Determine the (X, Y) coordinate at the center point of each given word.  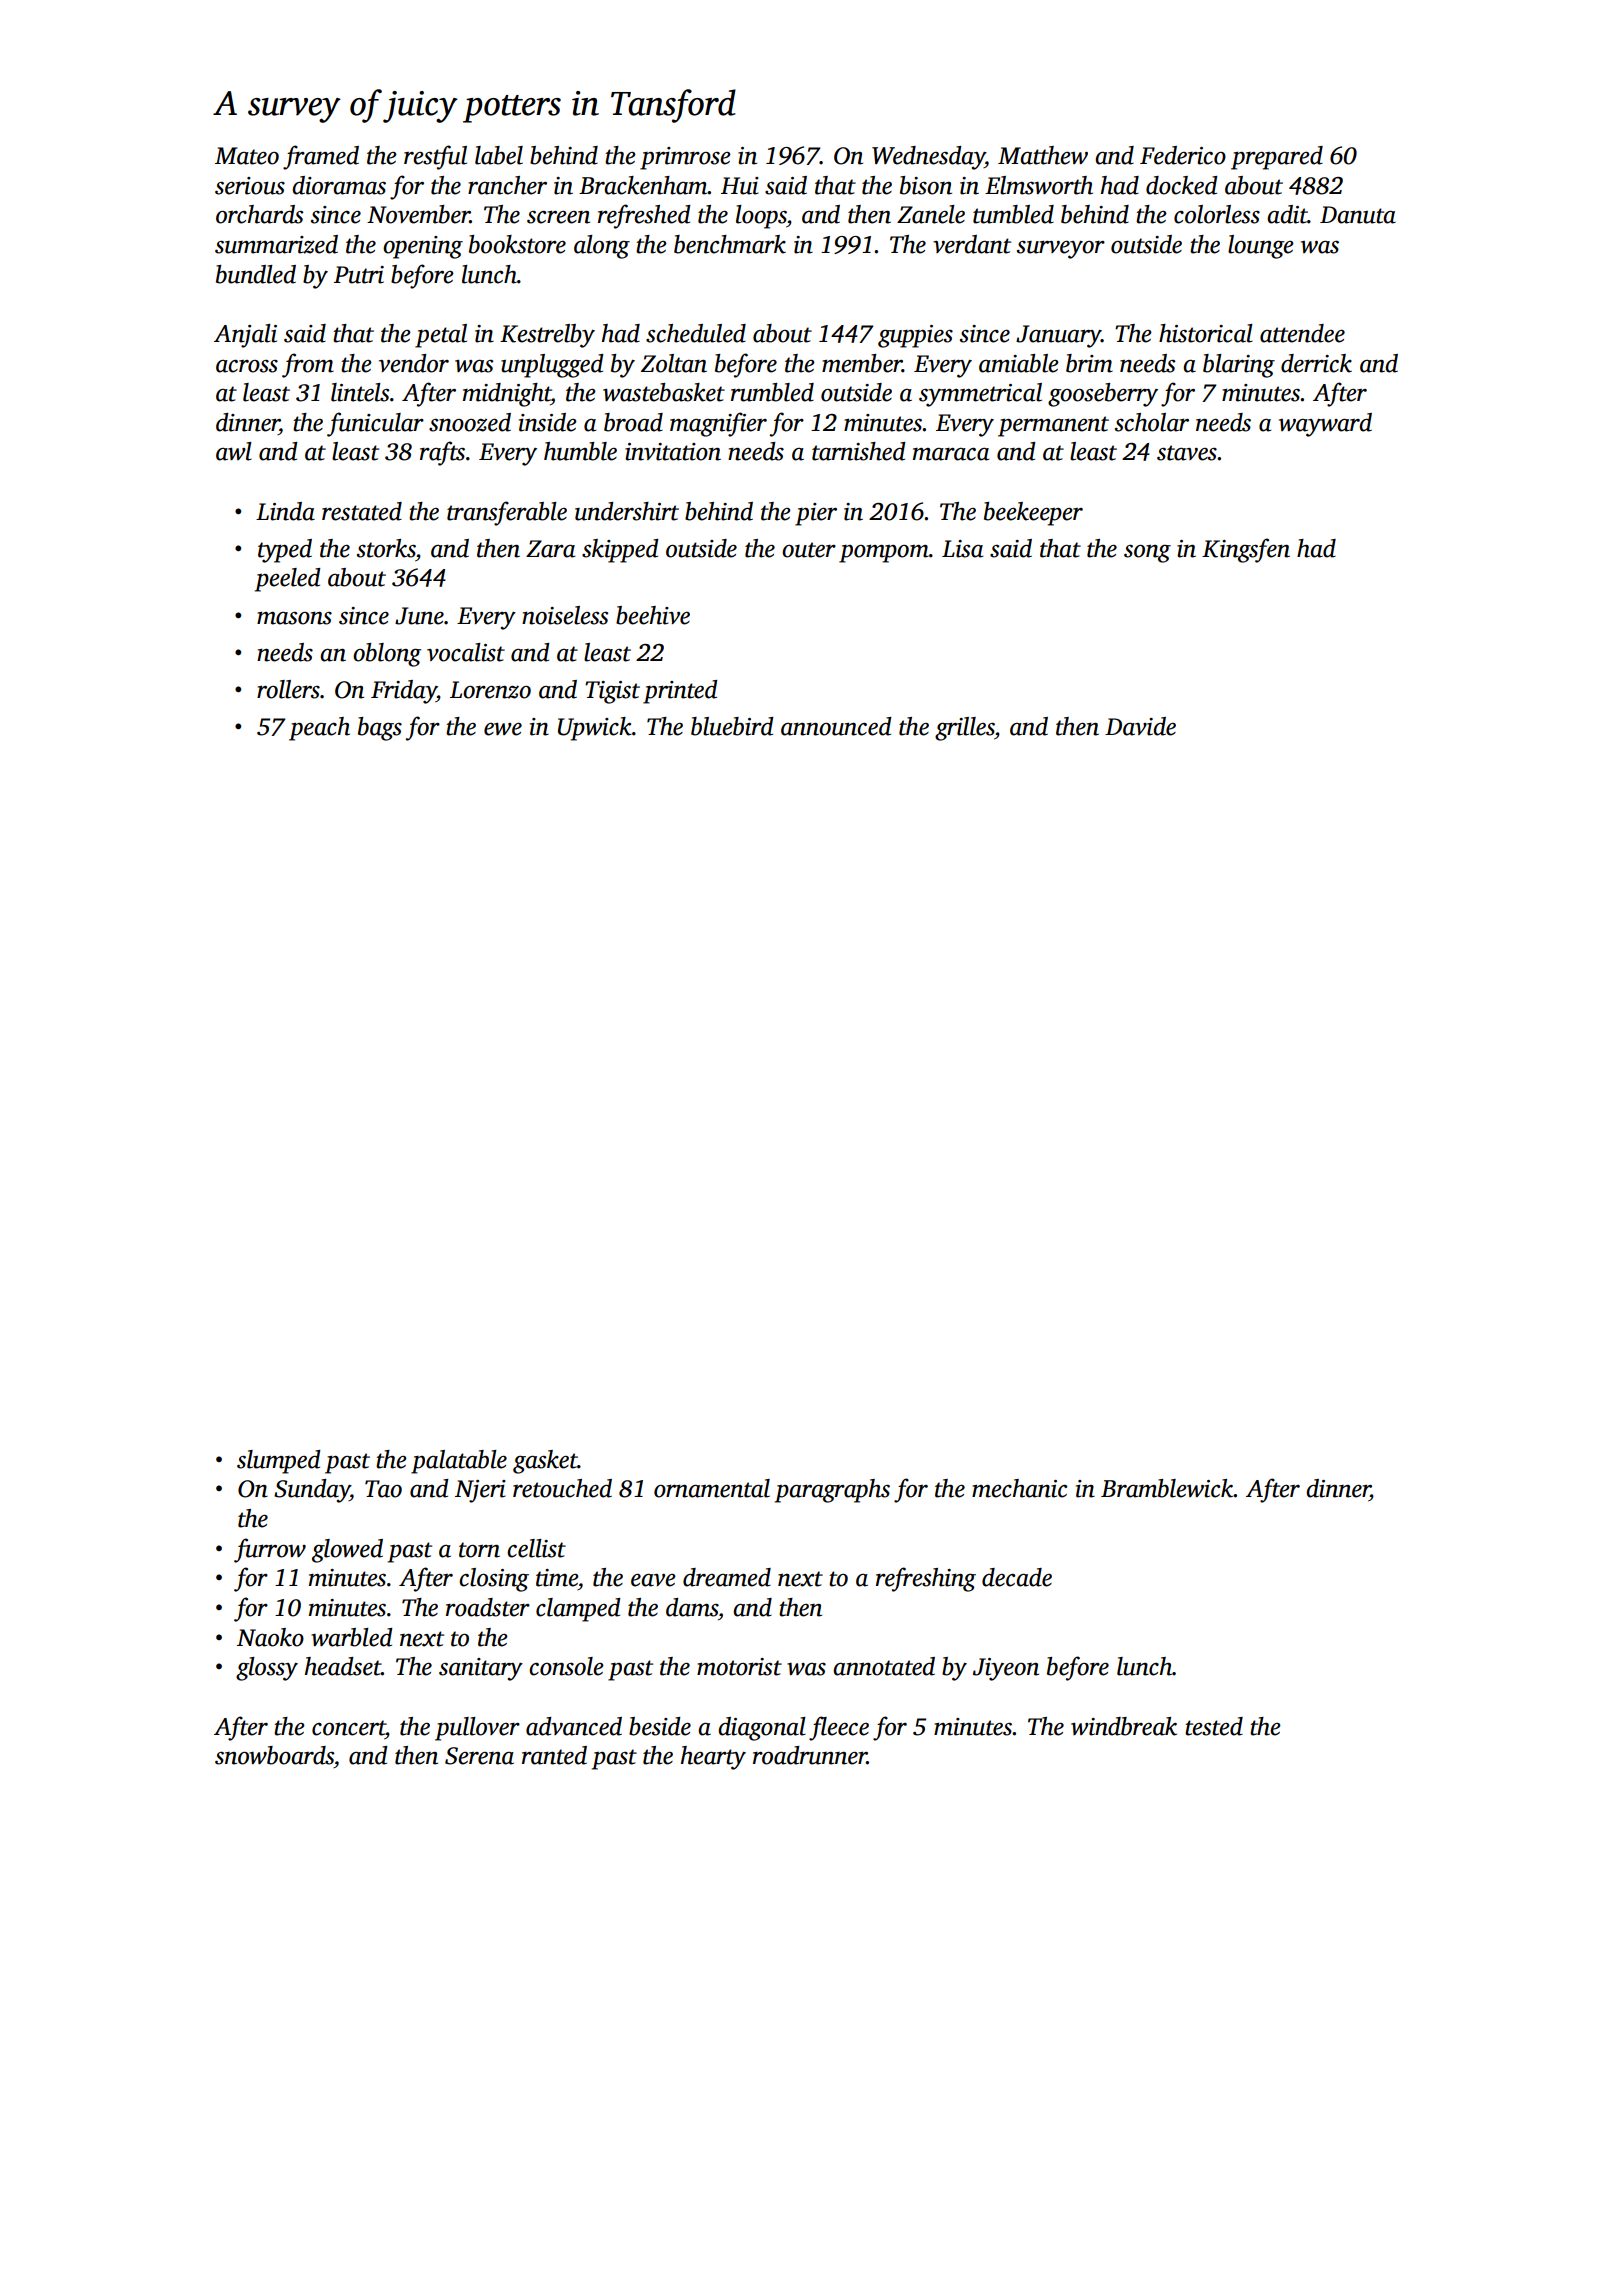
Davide (1140, 726)
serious (250, 186)
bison (926, 185)
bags (380, 729)
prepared (1277, 158)
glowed (347, 1551)
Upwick (595, 729)
